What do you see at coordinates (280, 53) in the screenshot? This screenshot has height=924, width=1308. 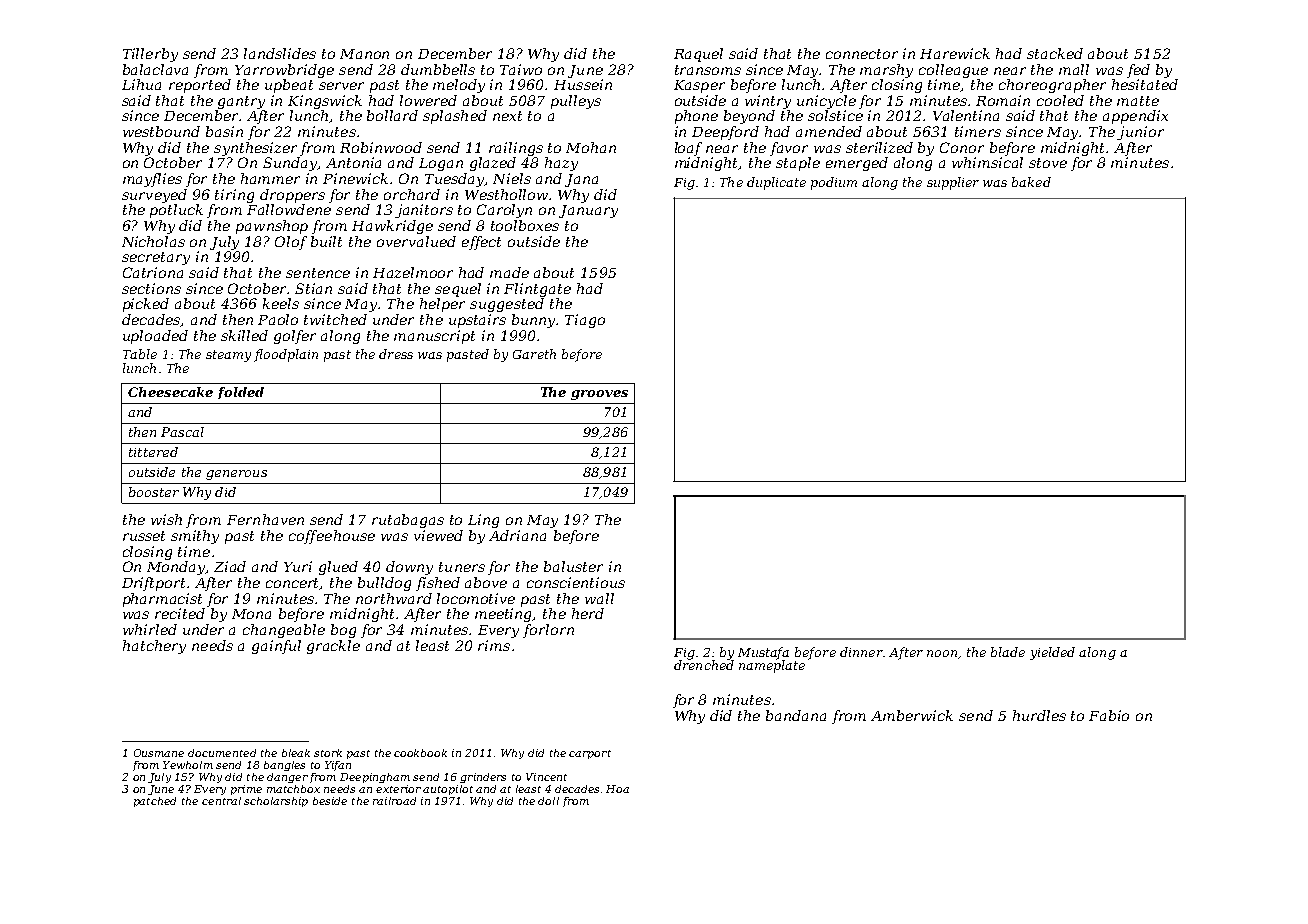 I see `landslides` at bounding box center [280, 53].
